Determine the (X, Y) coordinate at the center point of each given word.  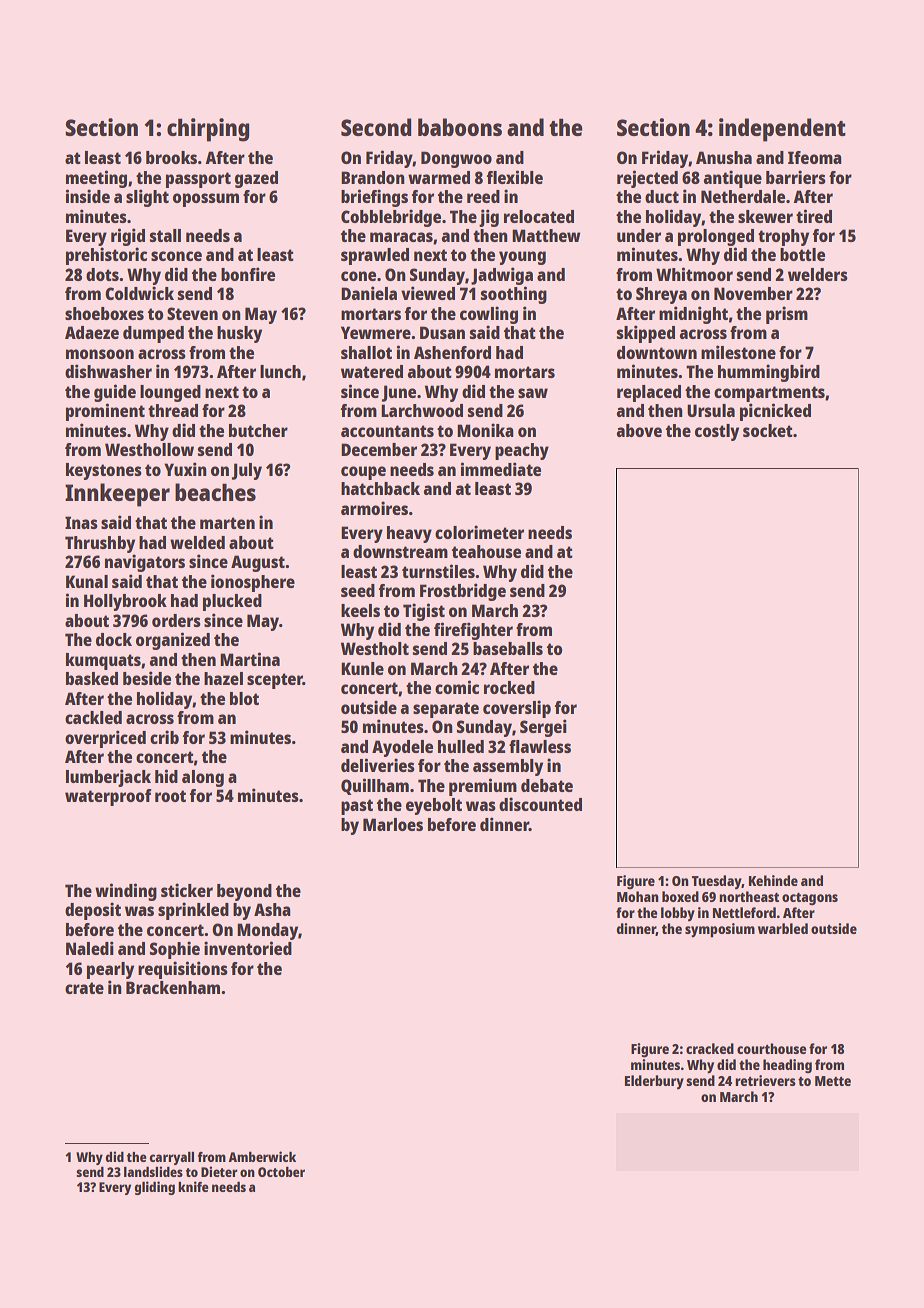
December (379, 449)
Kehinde (773, 880)
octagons (810, 899)
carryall (171, 1158)
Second (376, 127)
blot (244, 698)
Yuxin (185, 469)
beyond (244, 892)
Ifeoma (815, 157)
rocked (509, 687)
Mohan (638, 896)
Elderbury (654, 1082)
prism (787, 315)
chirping (208, 130)
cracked (710, 1048)
